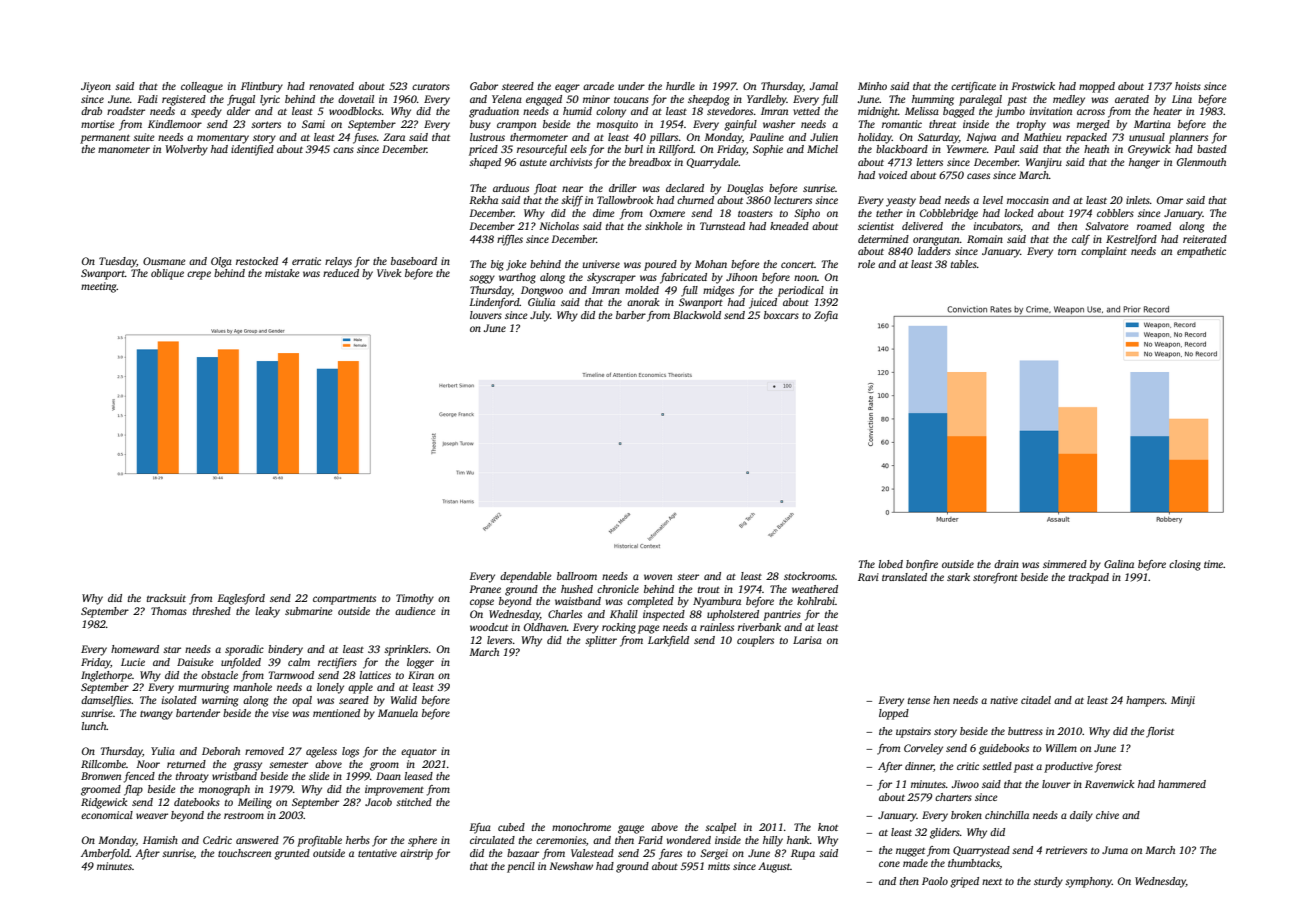 The image size is (1308, 924). What do you see at coordinates (319, 841) in the screenshot?
I see `profitable` at bounding box center [319, 841].
